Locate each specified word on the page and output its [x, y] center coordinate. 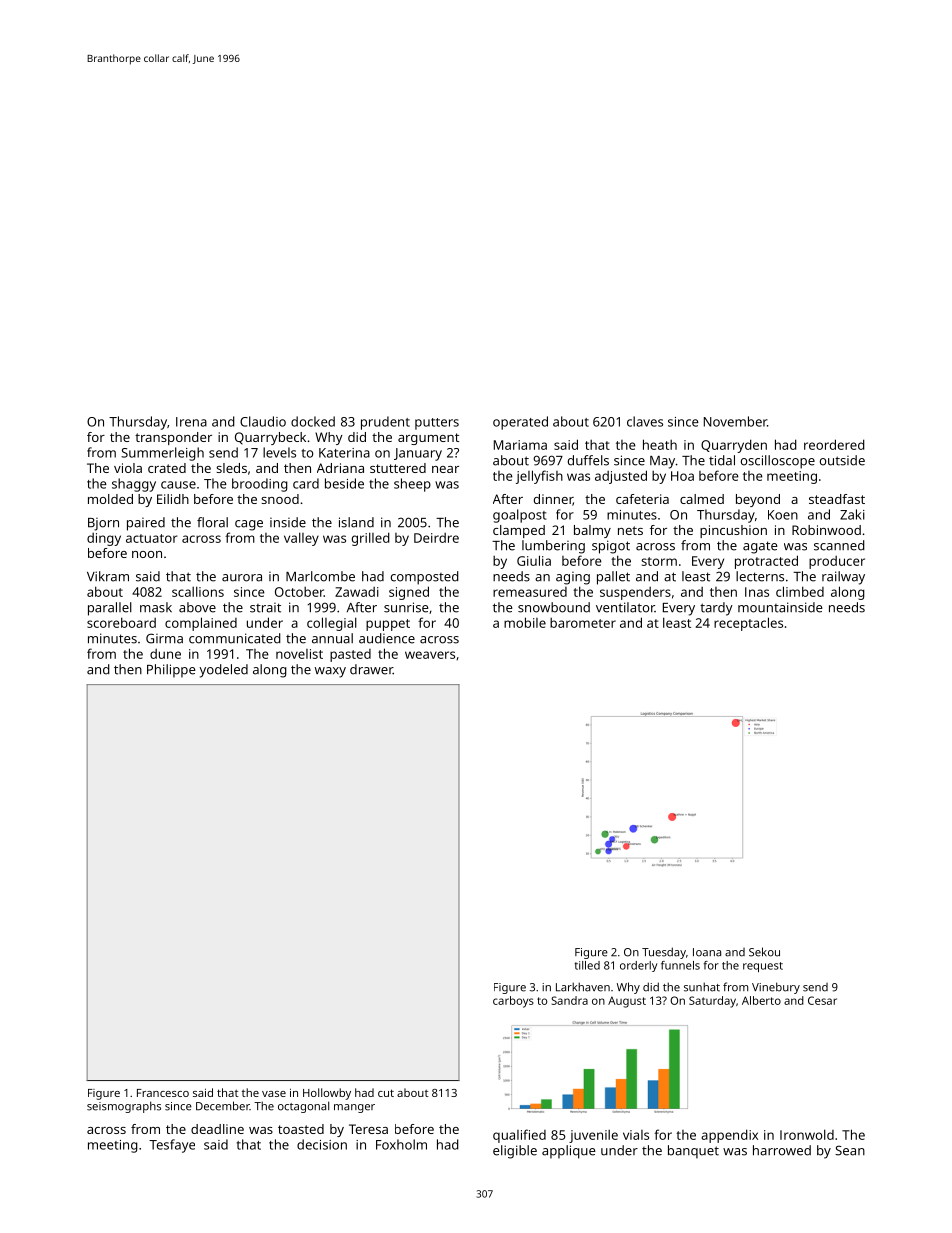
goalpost [520, 516]
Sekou [764, 952]
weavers [430, 655]
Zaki [852, 514]
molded [110, 499]
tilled [587, 965]
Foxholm [401, 1144]
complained [201, 624]
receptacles [748, 624]
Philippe [171, 671]
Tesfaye [172, 1146]
